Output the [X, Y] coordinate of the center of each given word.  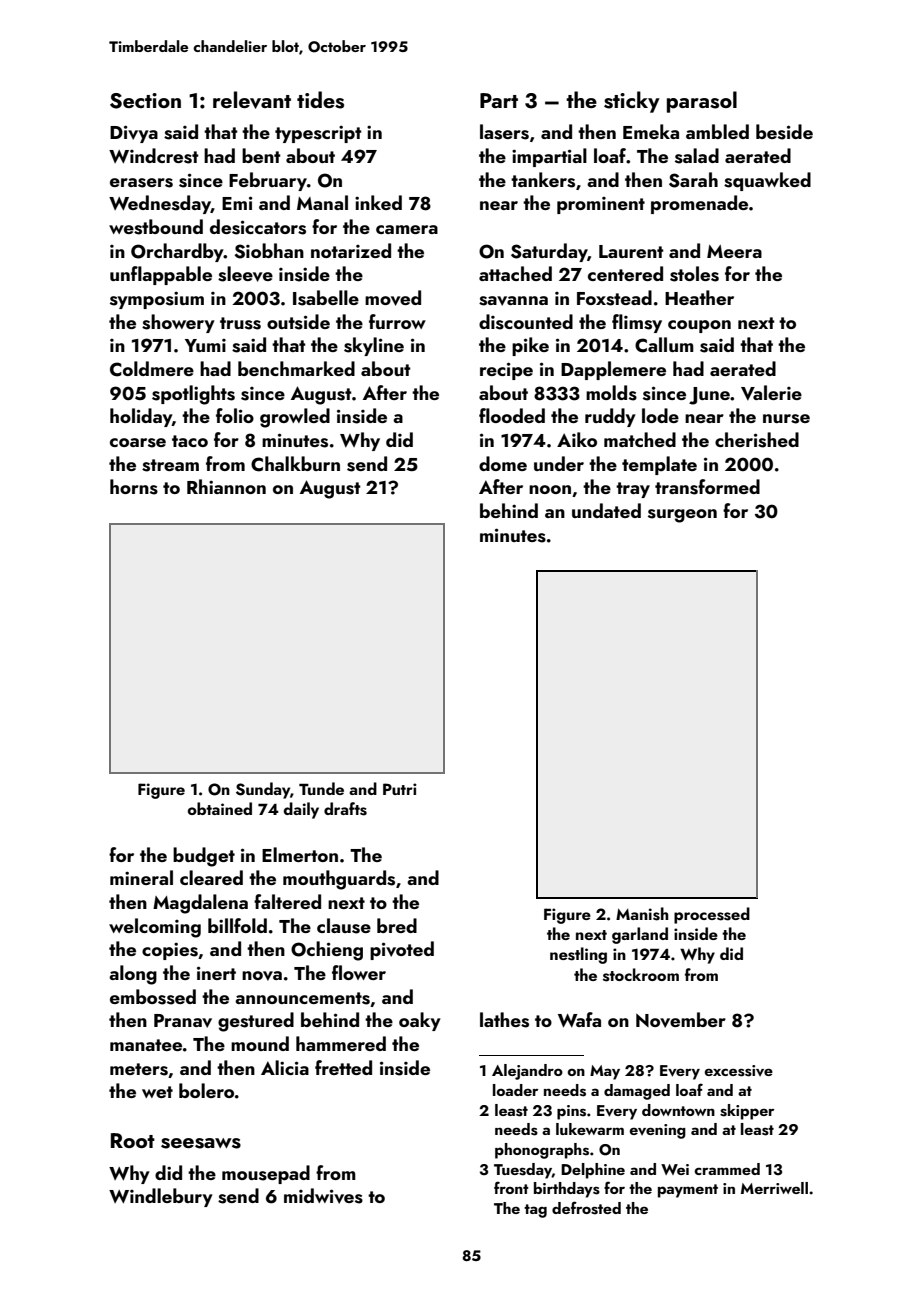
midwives [323, 1196]
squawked [767, 181]
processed [712, 915]
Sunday [263, 790]
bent [261, 155]
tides [320, 100]
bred [397, 925]
